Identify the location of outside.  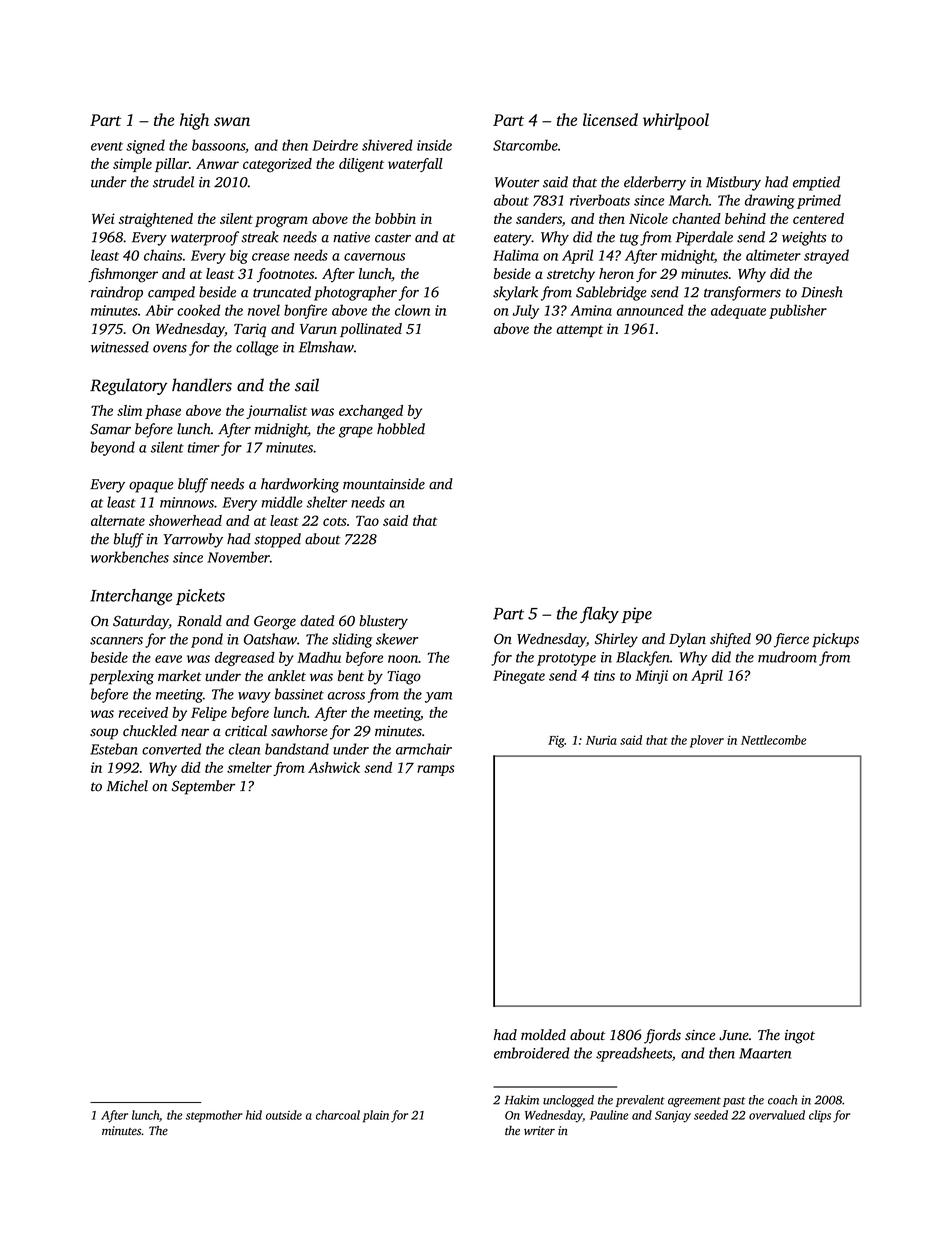
(284, 1115).
